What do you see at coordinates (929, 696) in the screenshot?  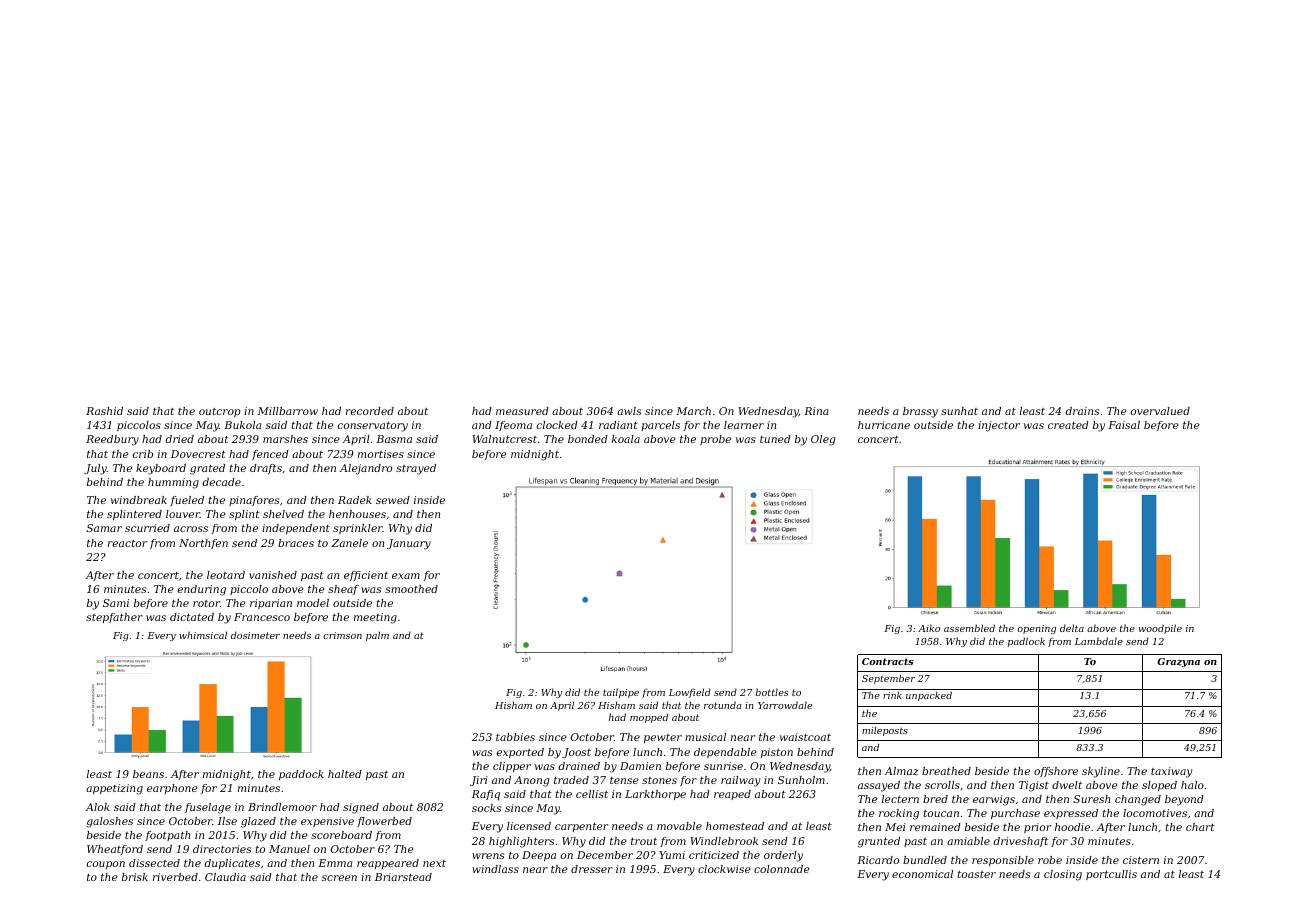 I see `unpacked` at bounding box center [929, 696].
